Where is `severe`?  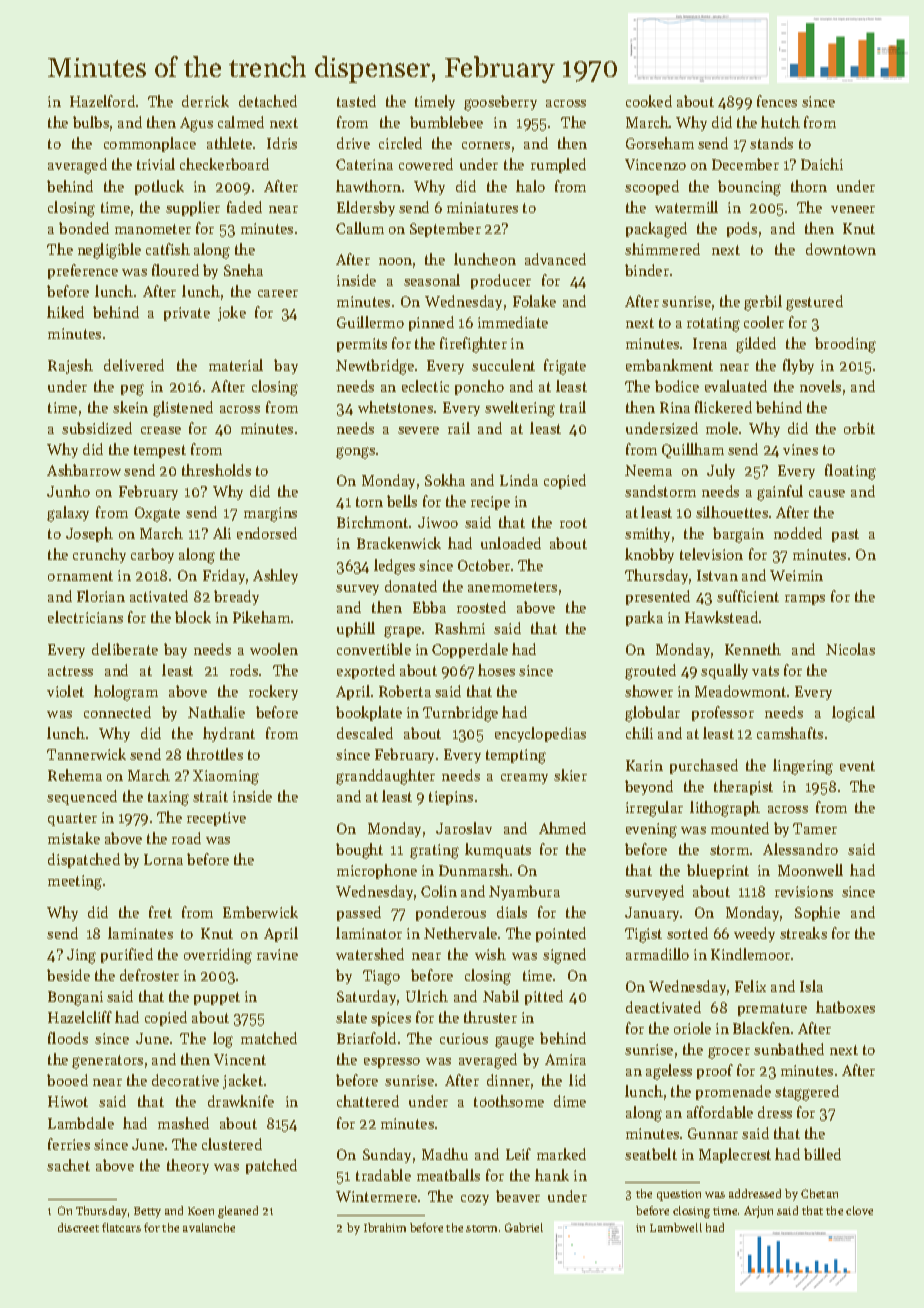
severe is located at coordinates (418, 430).
